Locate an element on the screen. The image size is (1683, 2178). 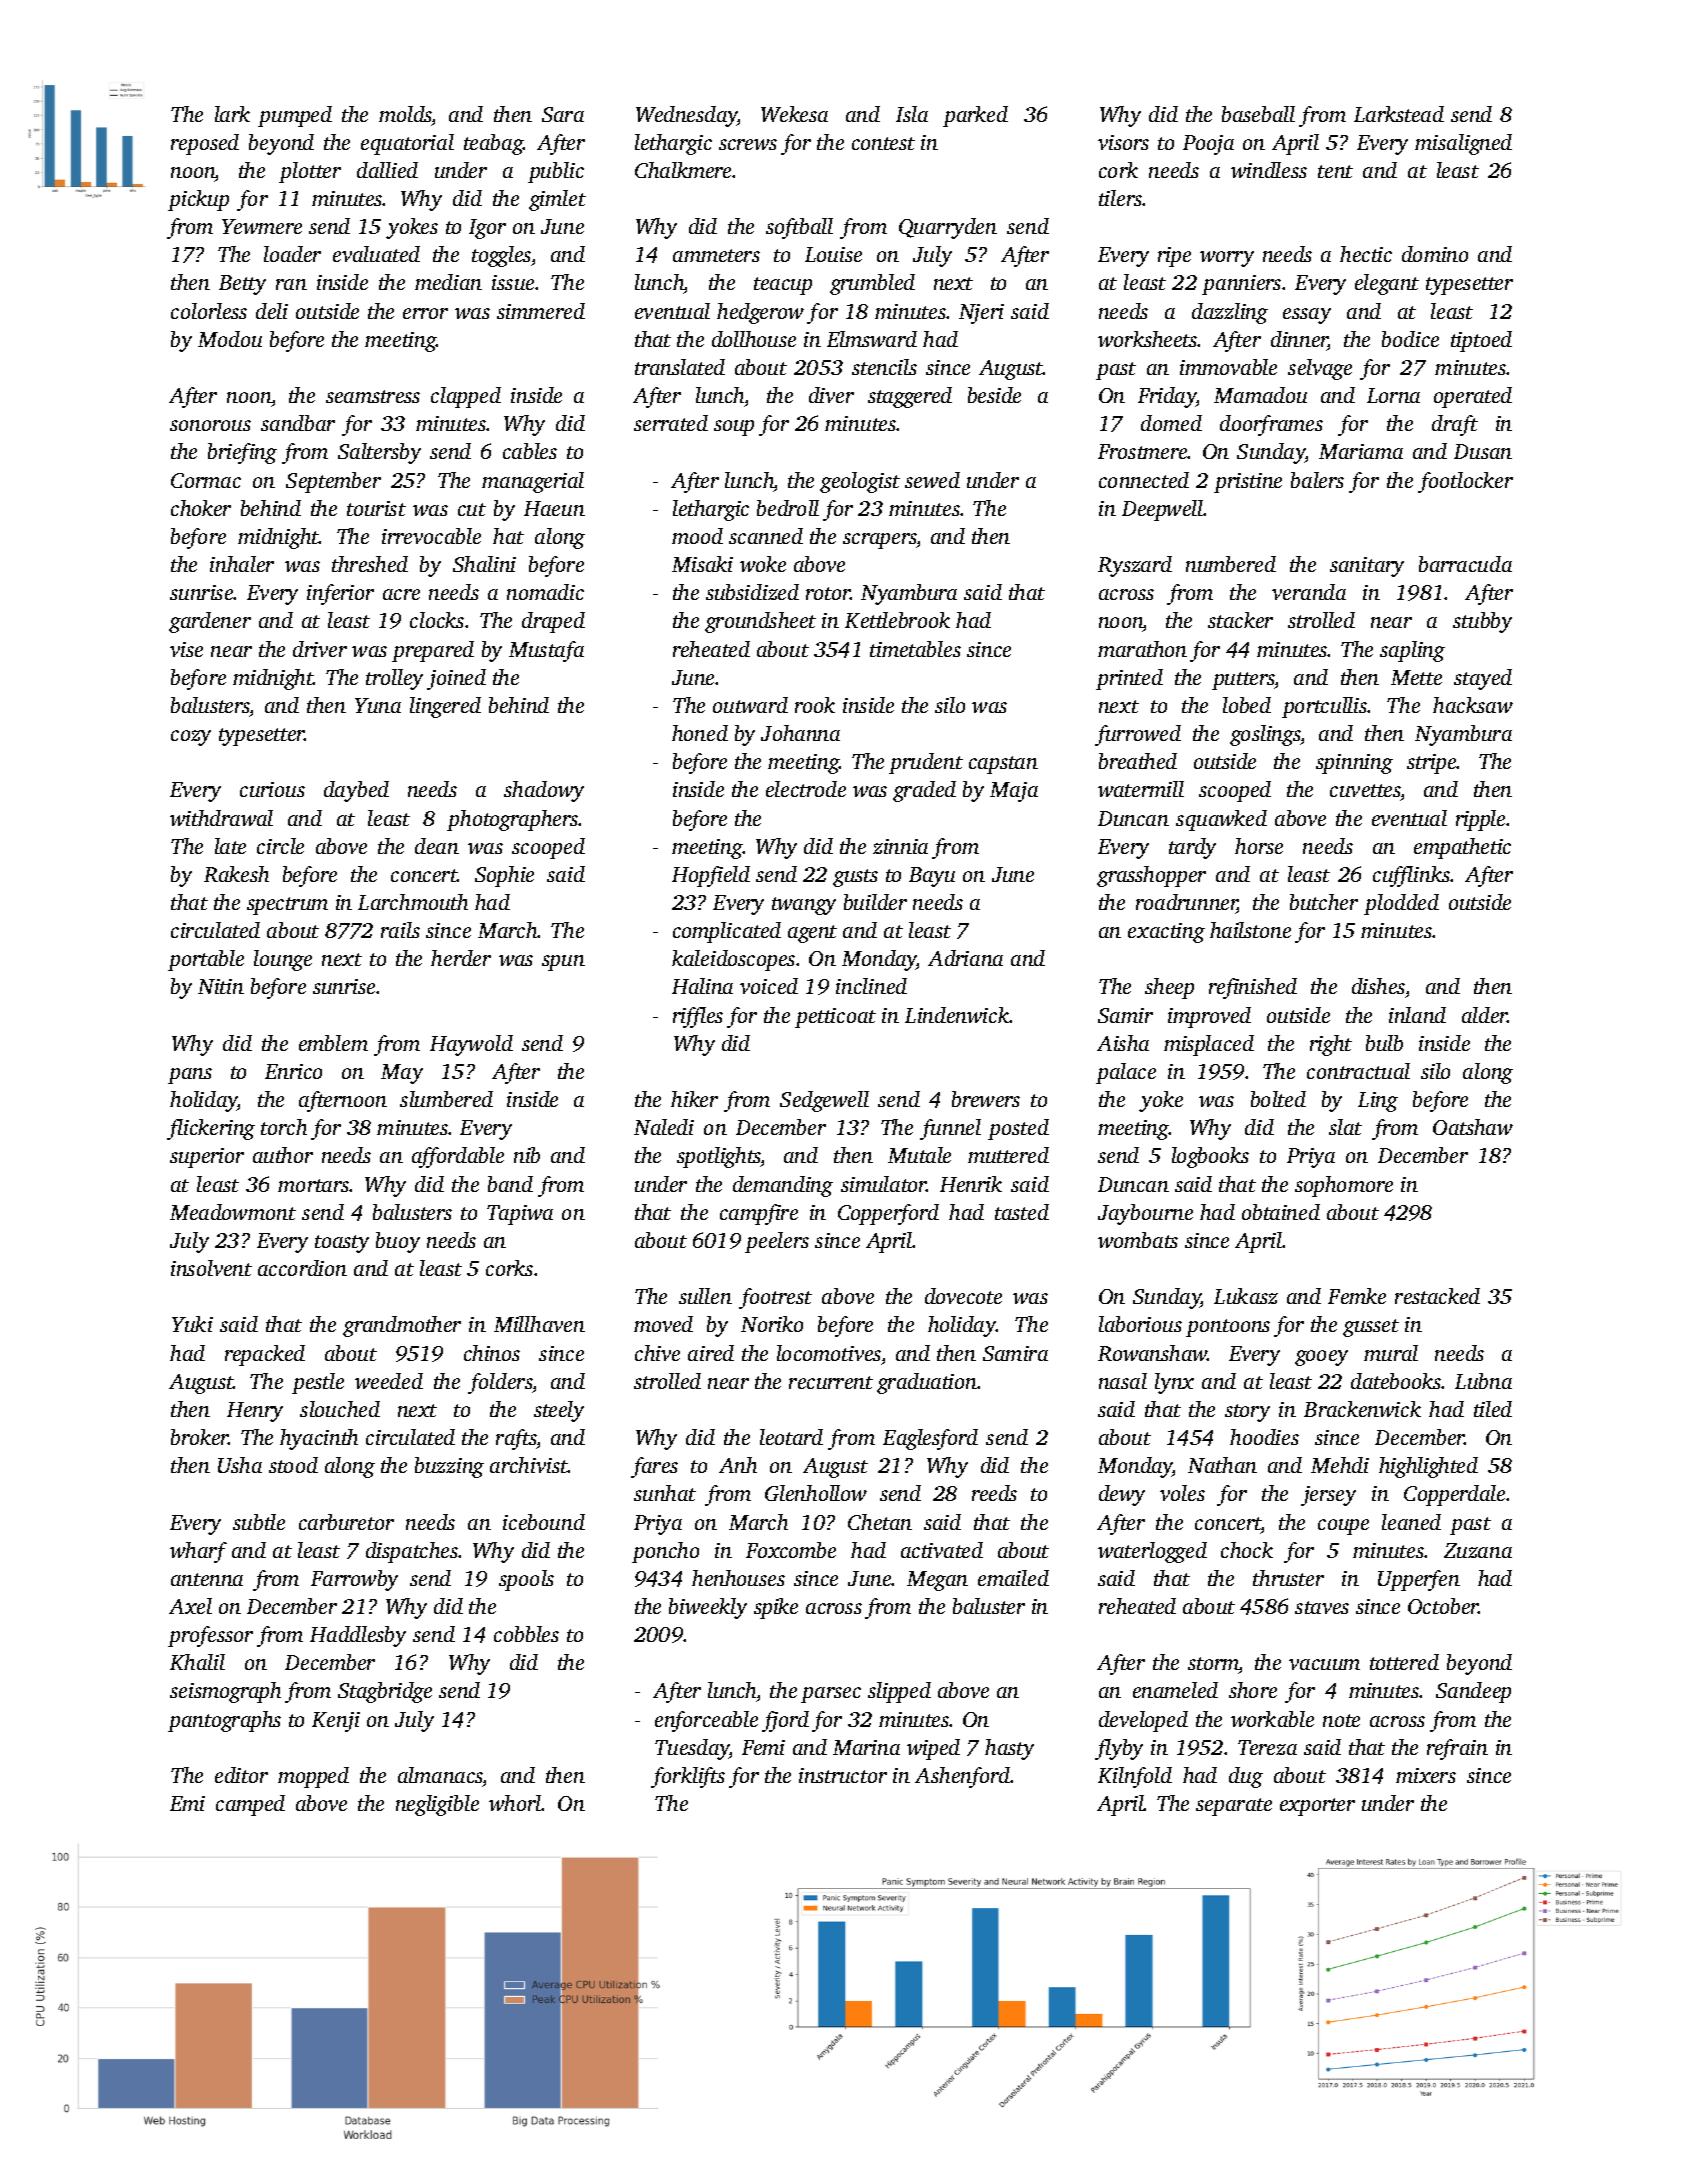
groundsheet is located at coordinates (760, 622).
